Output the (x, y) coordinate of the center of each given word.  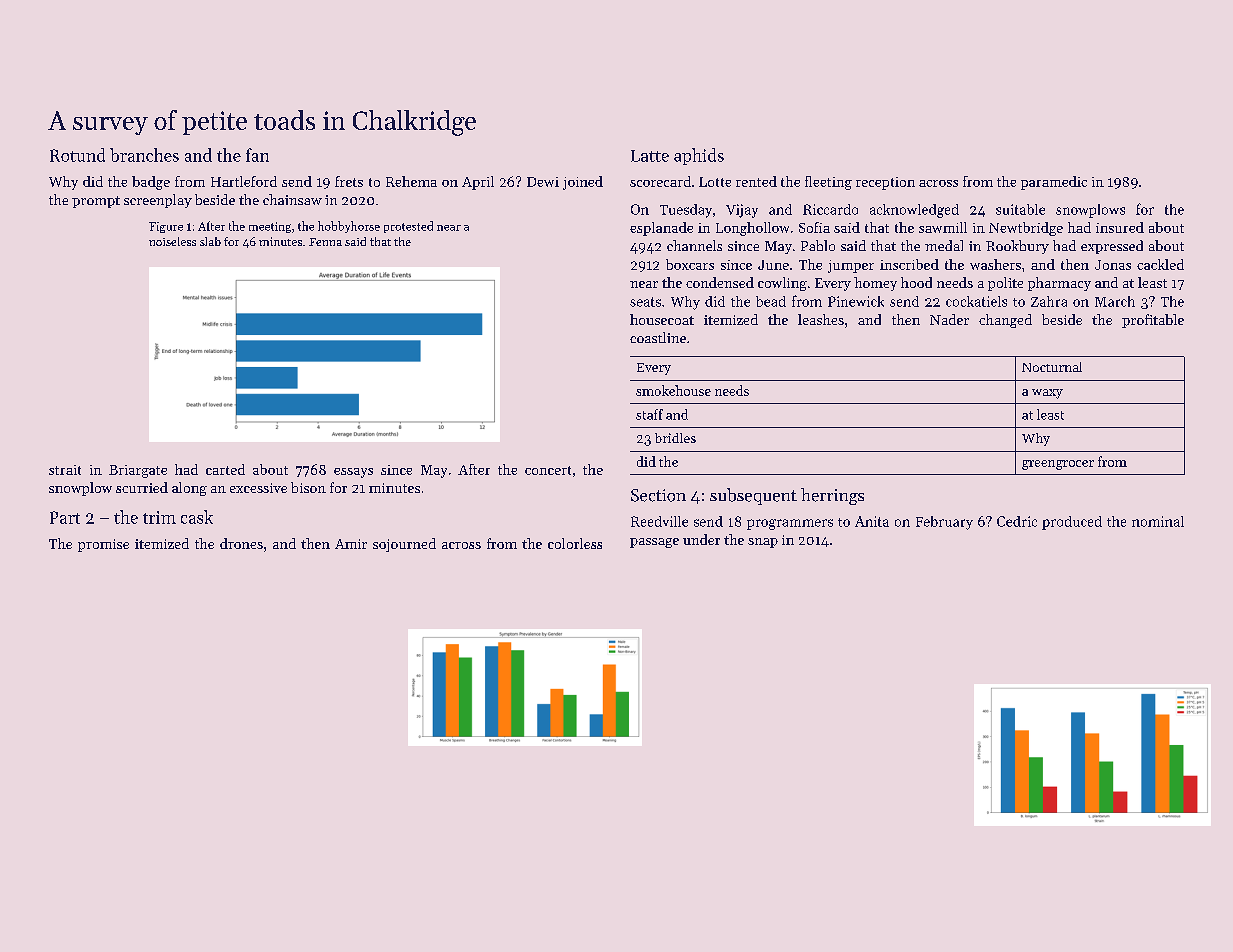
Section (658, 495)
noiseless (172, 241)
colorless (575, 543)
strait (65, 470)
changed (1005, 321)
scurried (142, 487)
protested (408, 227)
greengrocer (1058, 465)
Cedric (1017, 521)
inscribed (909, 264)
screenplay (158, 201)
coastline (658, 337)
